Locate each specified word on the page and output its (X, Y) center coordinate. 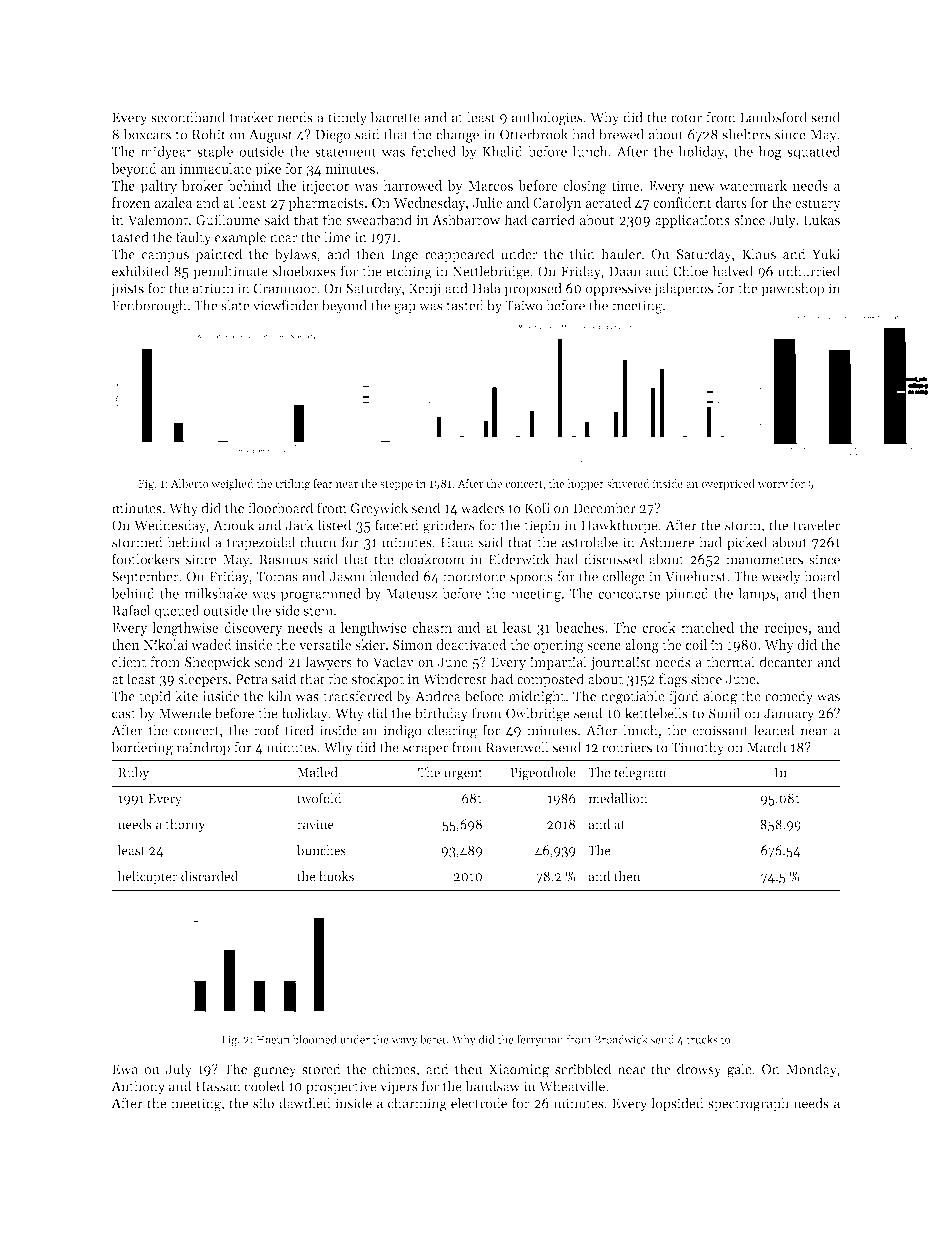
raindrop (203, 748)
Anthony (138, 1087)
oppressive (618, 290)
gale (739, 1070)
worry (772, 486)
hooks (336, 876)
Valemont (158, 219)
